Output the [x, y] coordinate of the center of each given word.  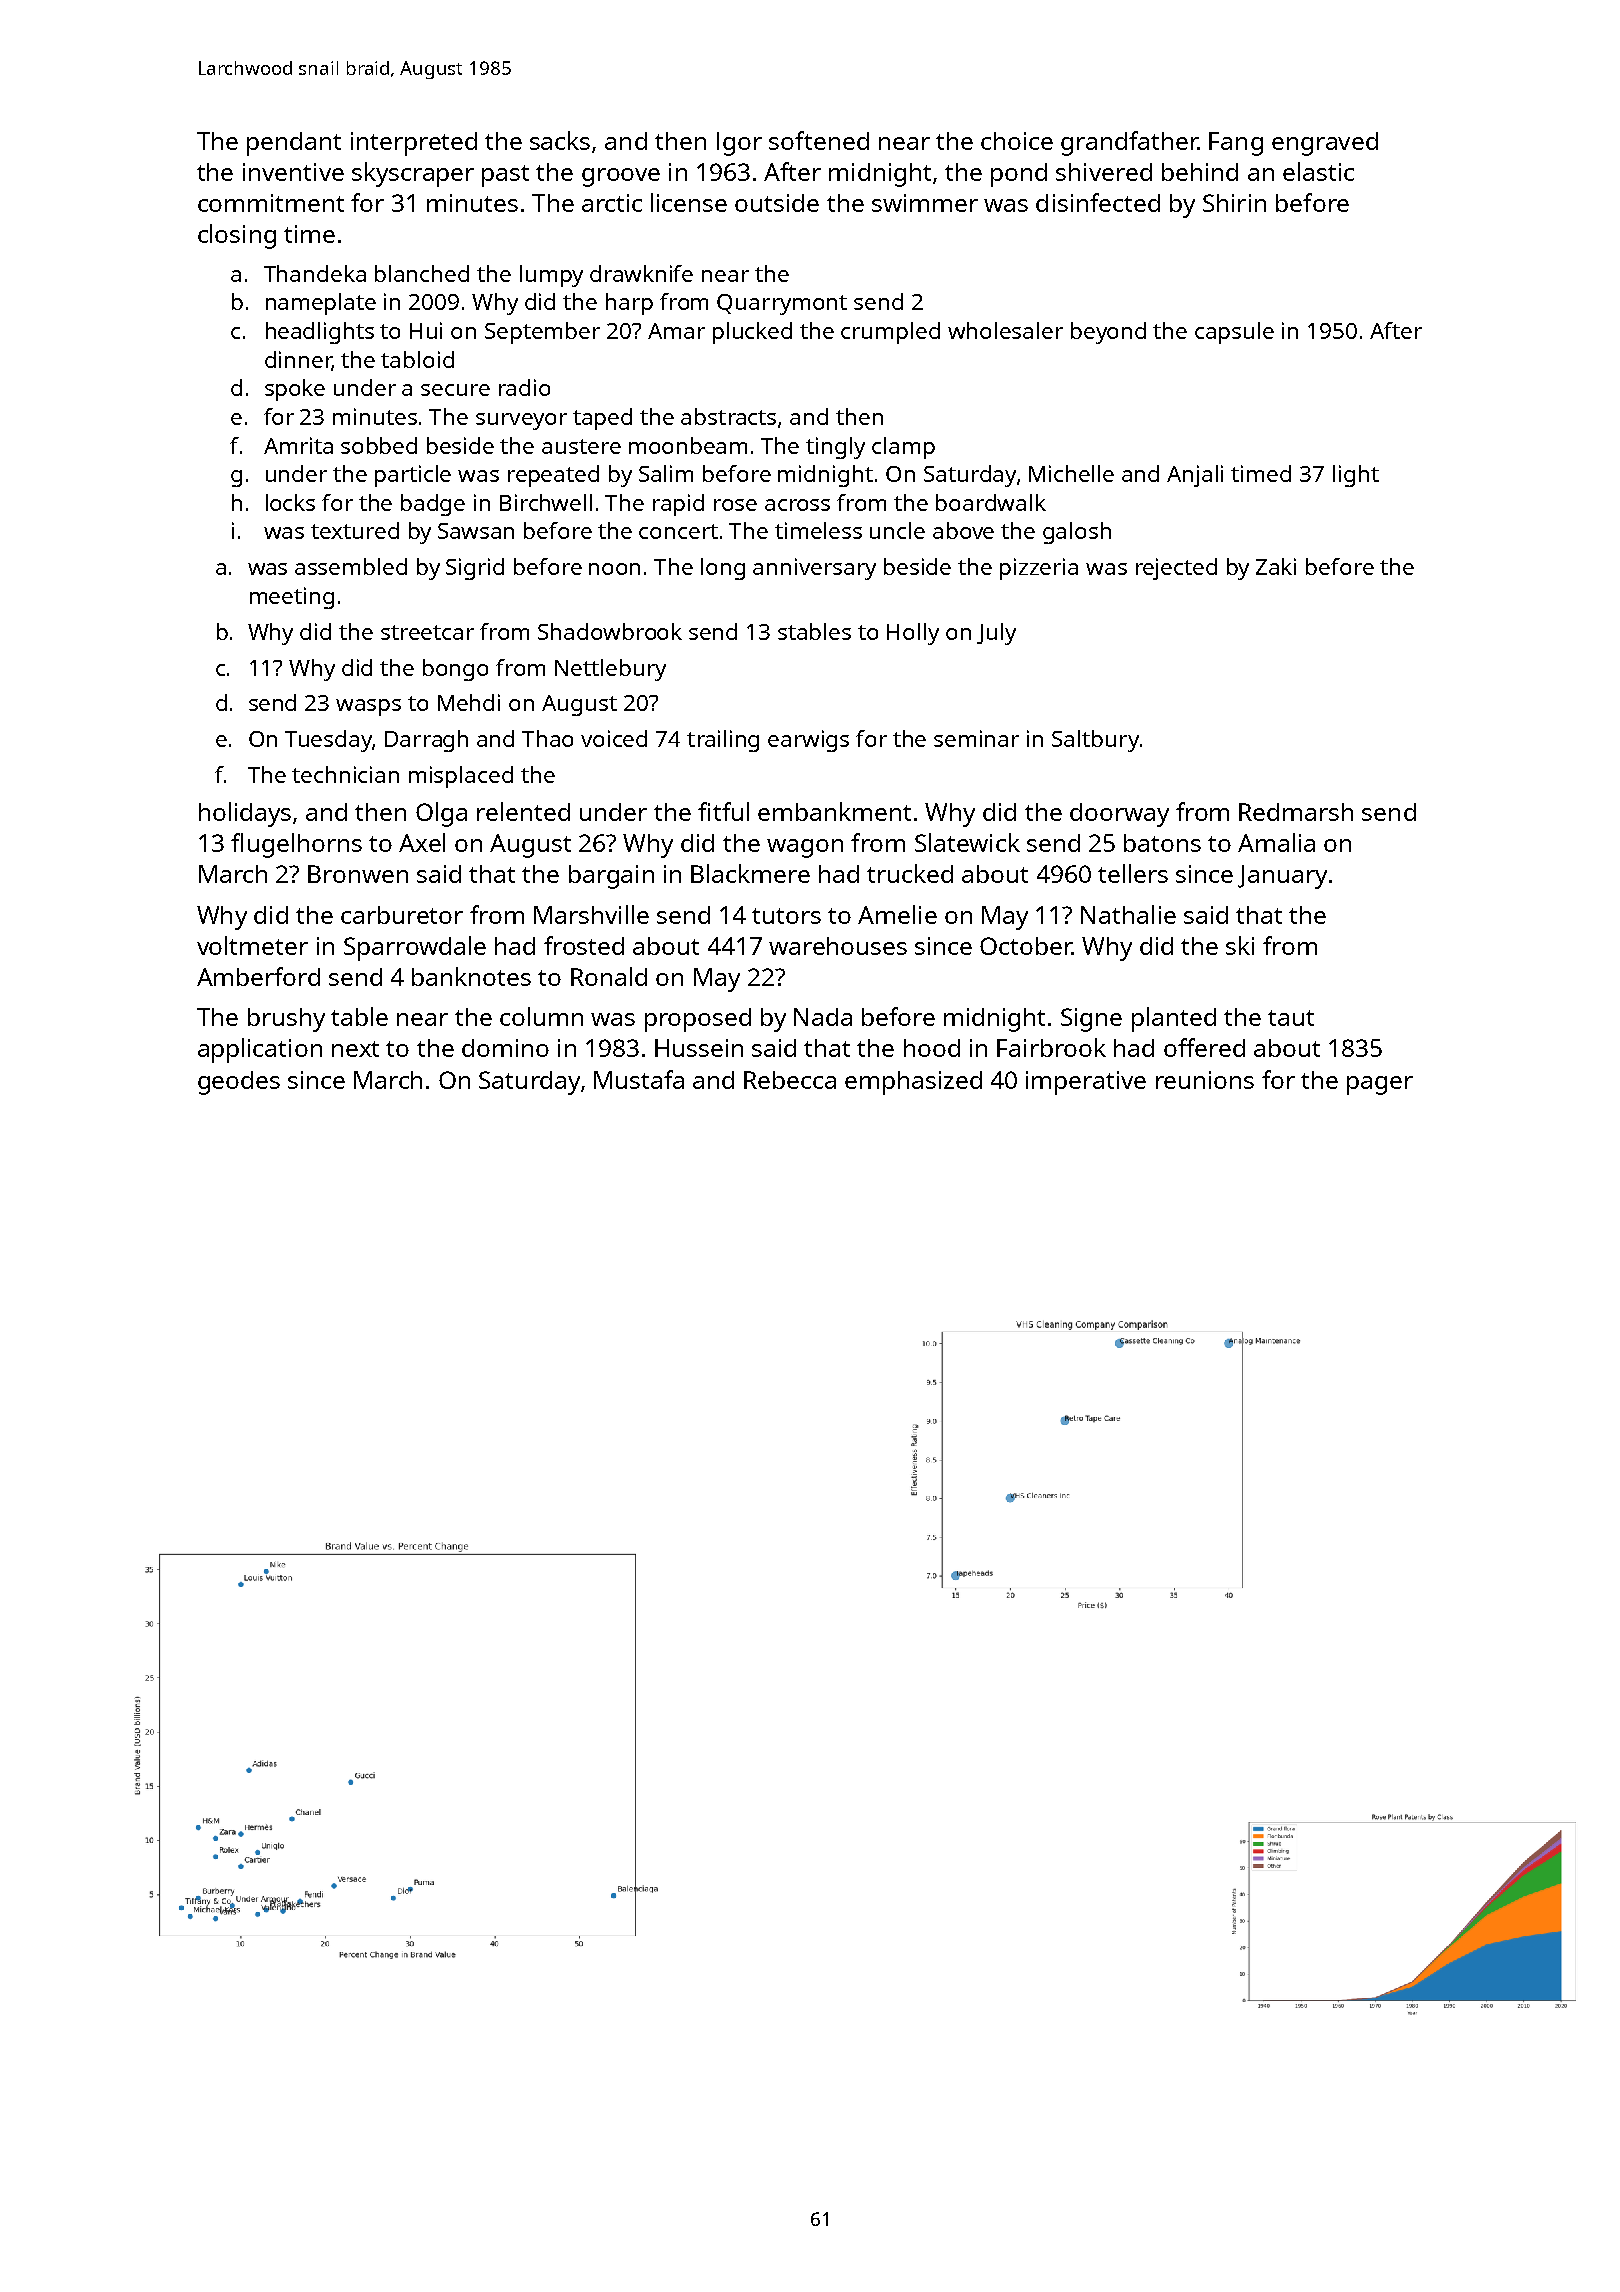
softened [819, 140]
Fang [1236, 144]
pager [1380, 1085]
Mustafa [639, 1079]
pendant [294, 144]
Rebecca [790, 1080]
